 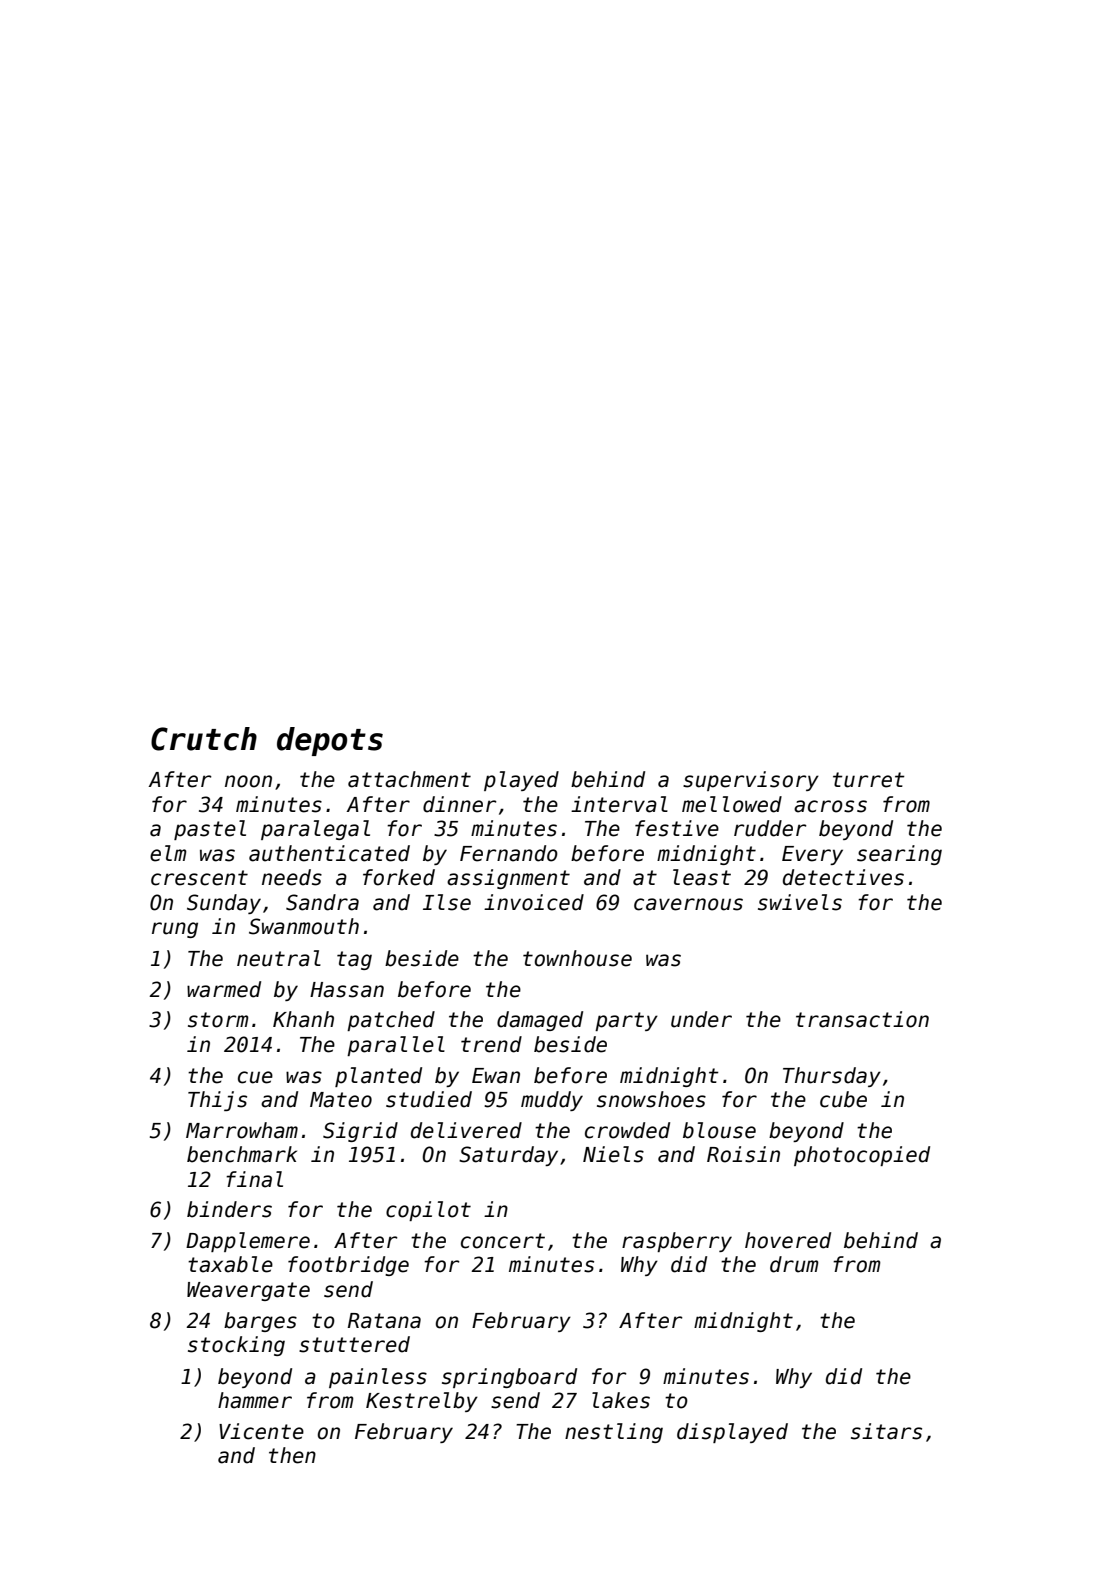 I want to click on Marrowham, so click(x=242, y=1130).
